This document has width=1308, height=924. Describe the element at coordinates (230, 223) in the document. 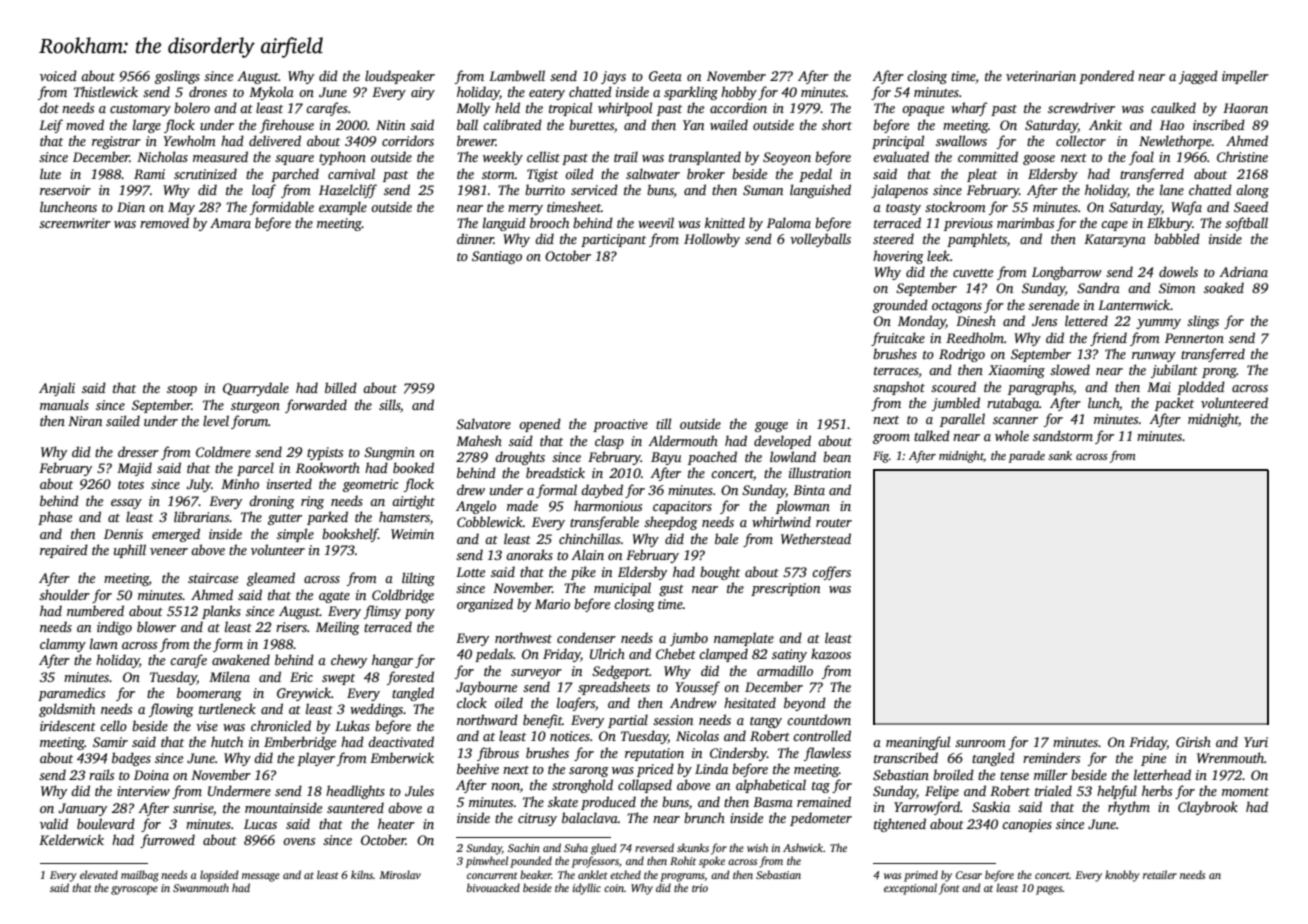

I see `Amara` at that location.
